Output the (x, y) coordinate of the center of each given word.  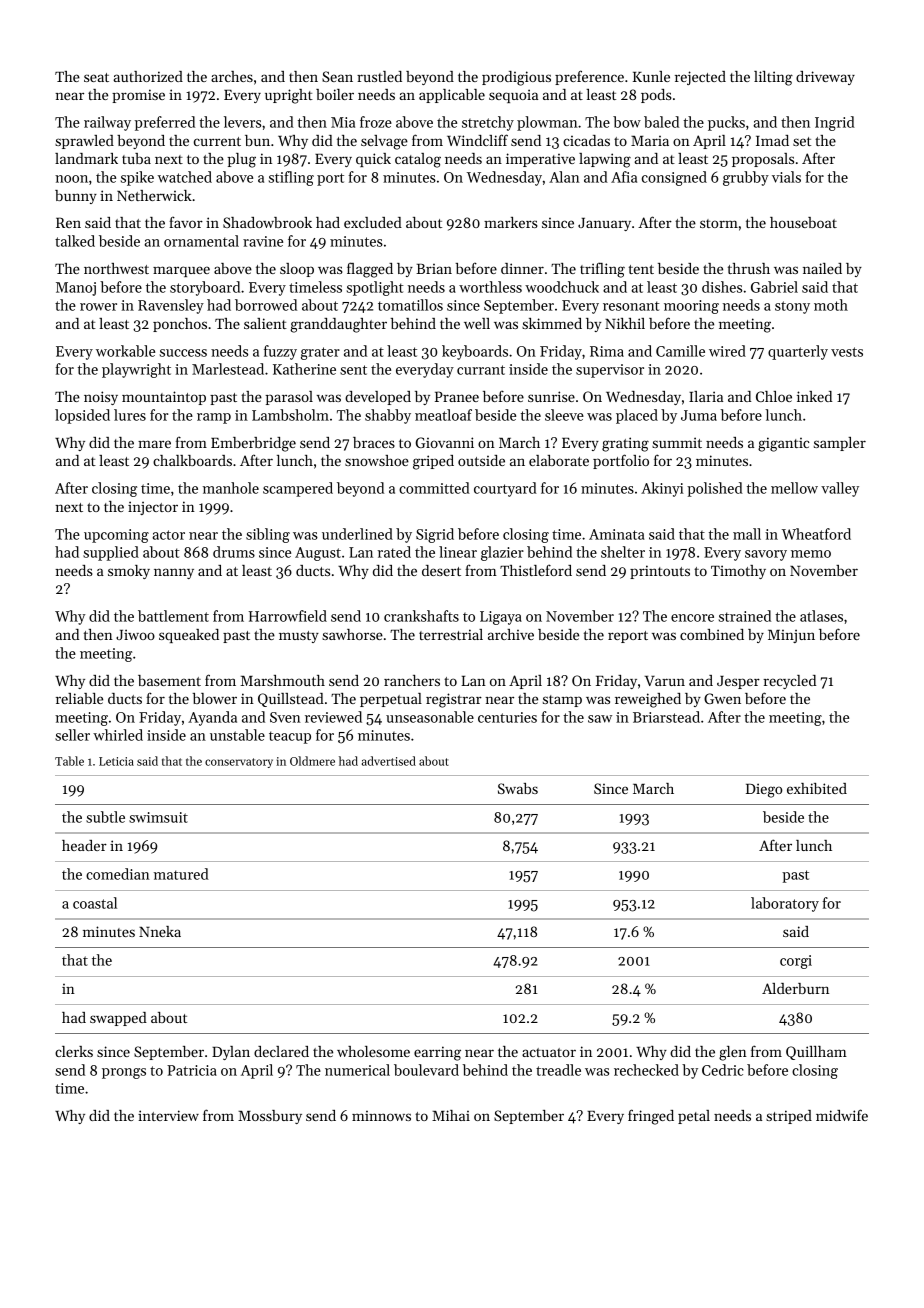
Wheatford (816, 534)
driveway (825, 78)
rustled (379, 76)
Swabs (518, 788)
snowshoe (377, 460)
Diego (764, 790)
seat (96, 77)
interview (168, 1115)
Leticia (116, 761)
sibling (268, 535)
